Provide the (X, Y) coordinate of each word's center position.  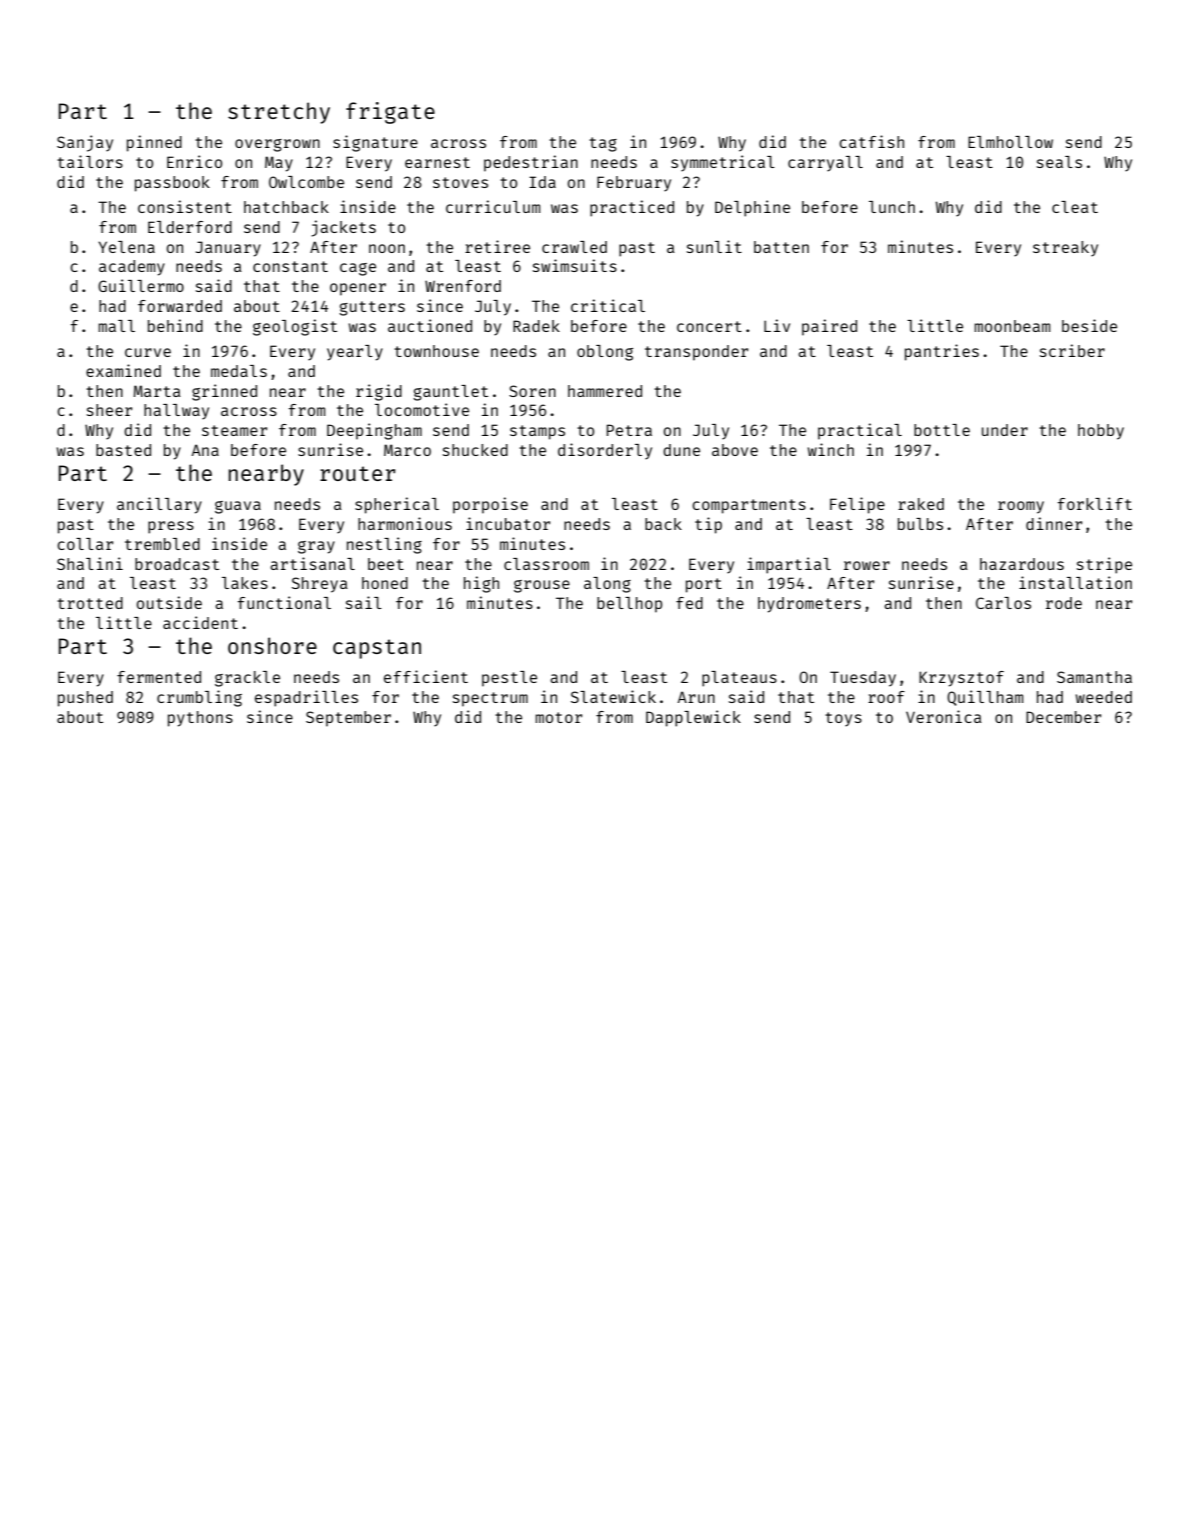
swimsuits (575, 265)
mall (116, 326)
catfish (871, 141)
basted (123, 450)
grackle (247, 679)
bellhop (629, 605)
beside (1089, 325)
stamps (537, 432)
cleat (1075, 207)
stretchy (279, 113)
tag (603, 144)
